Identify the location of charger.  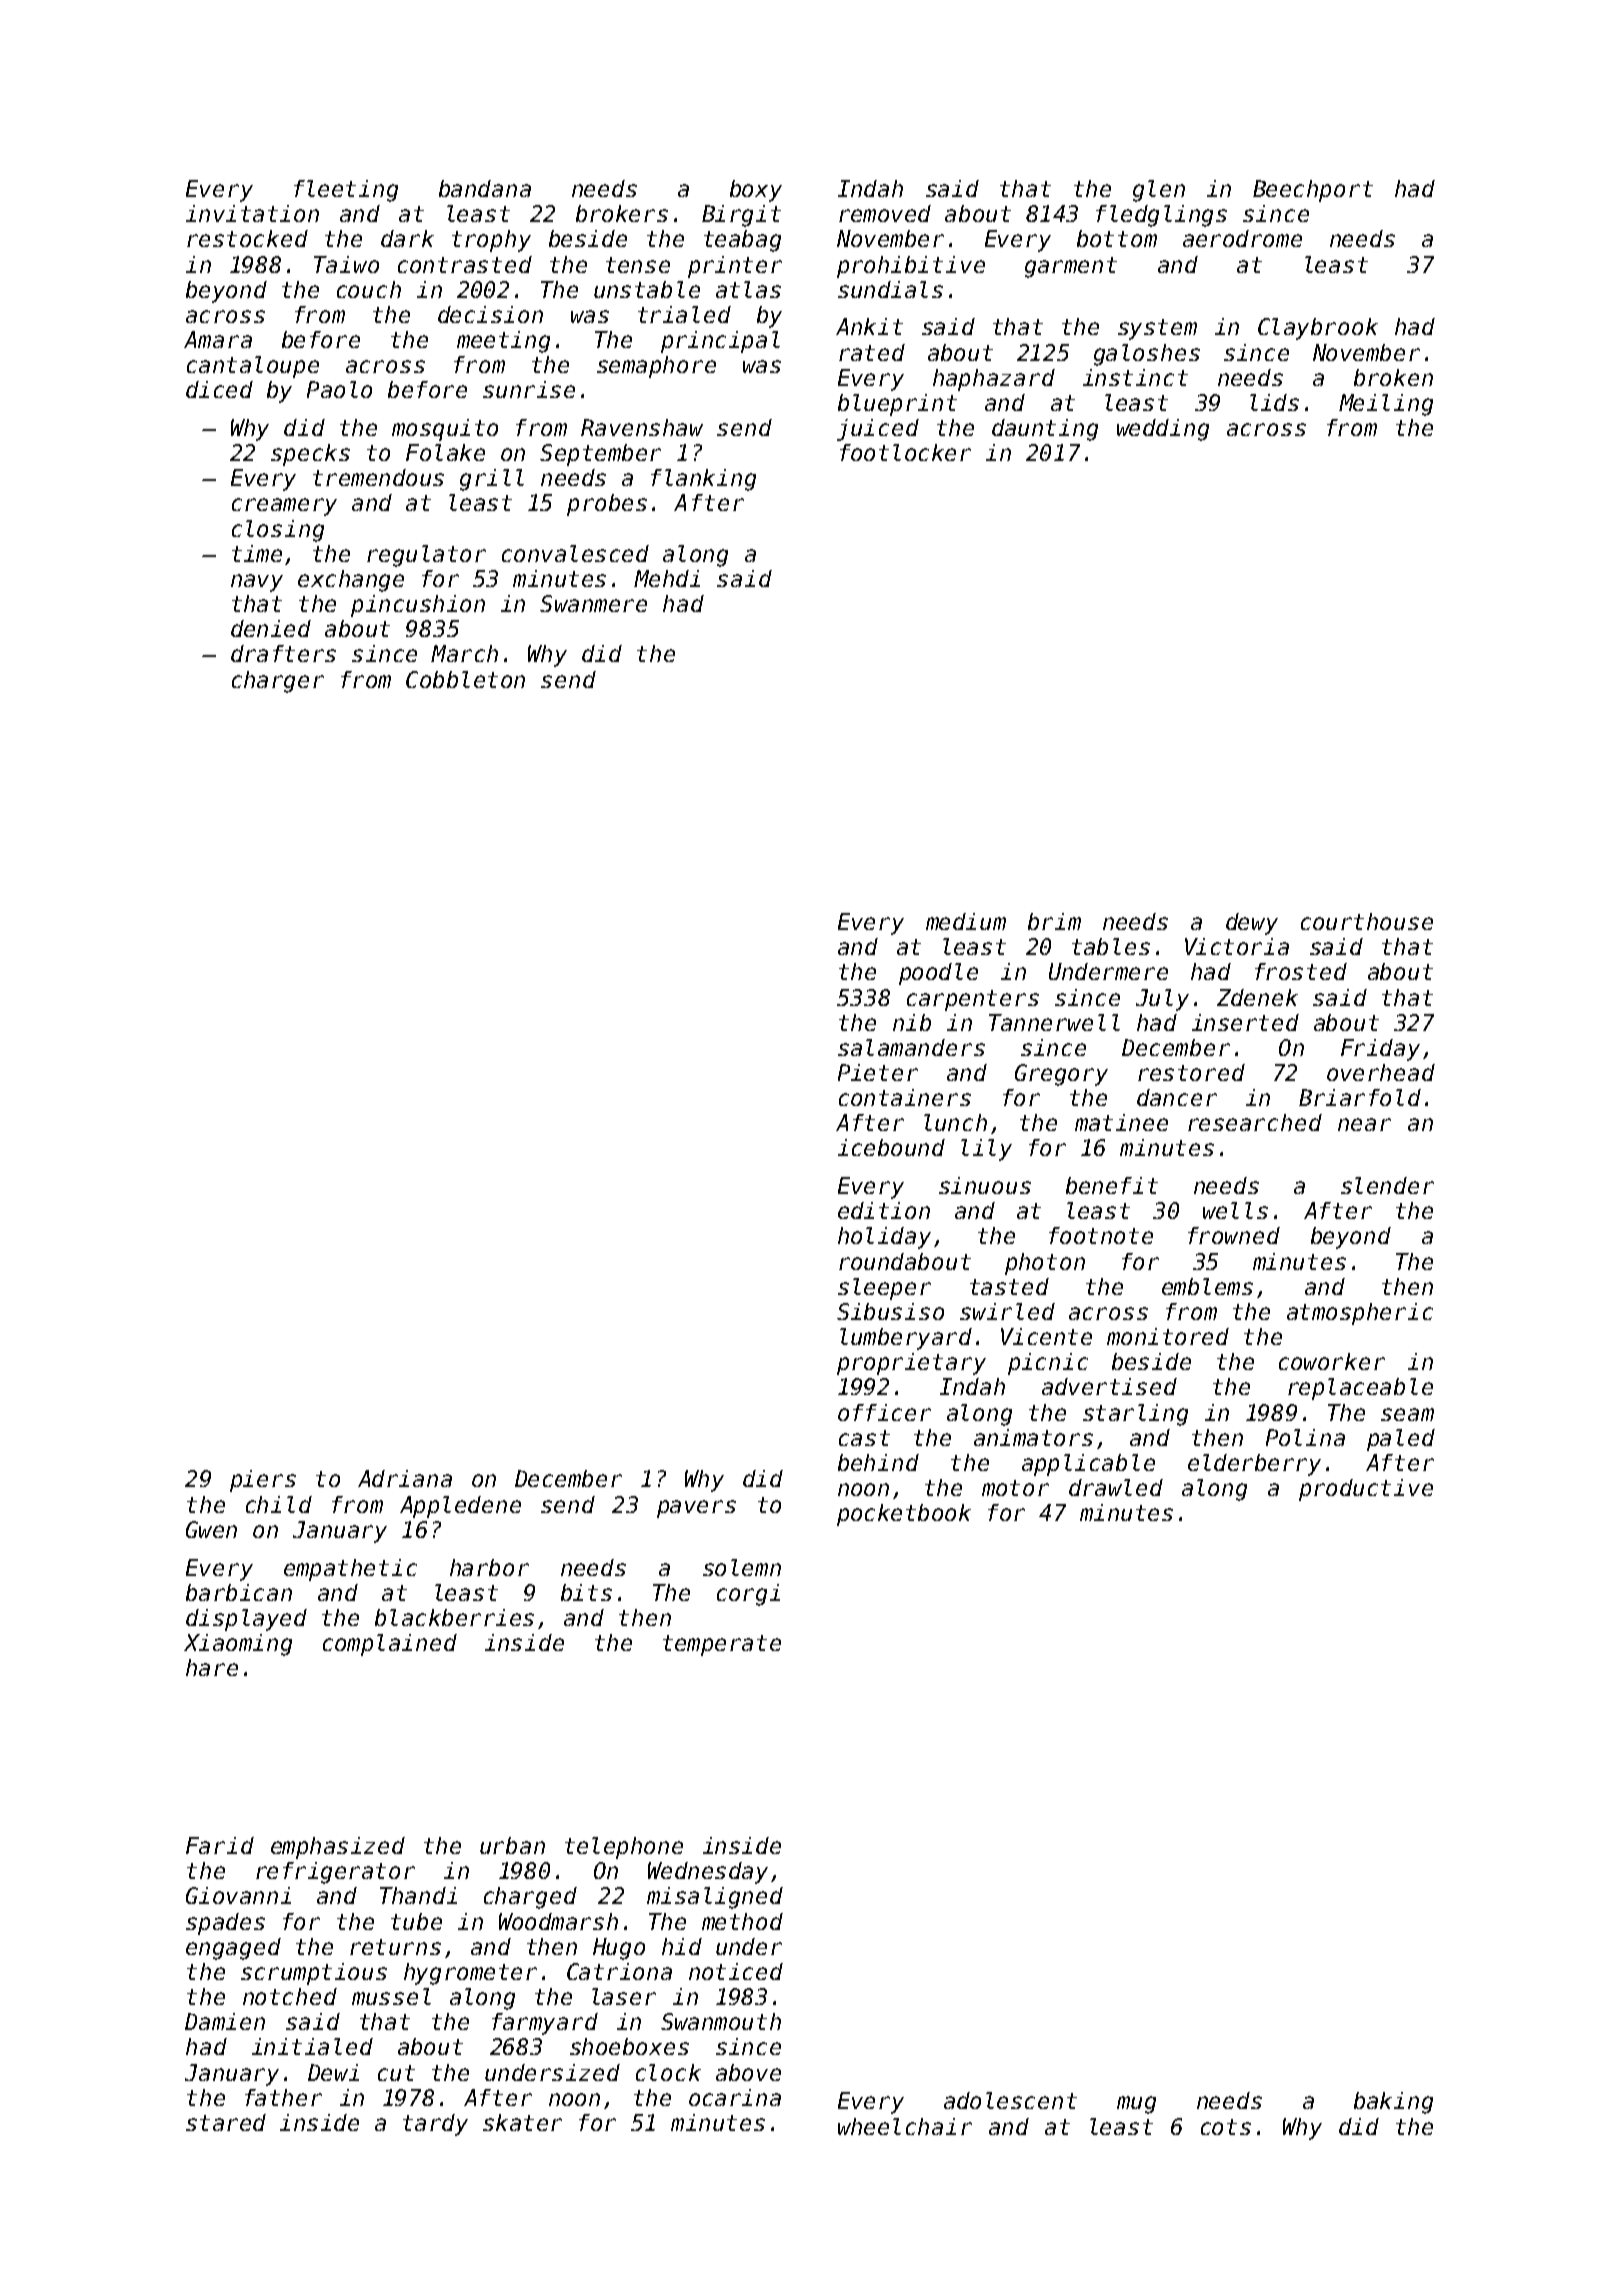
(278, 682).
